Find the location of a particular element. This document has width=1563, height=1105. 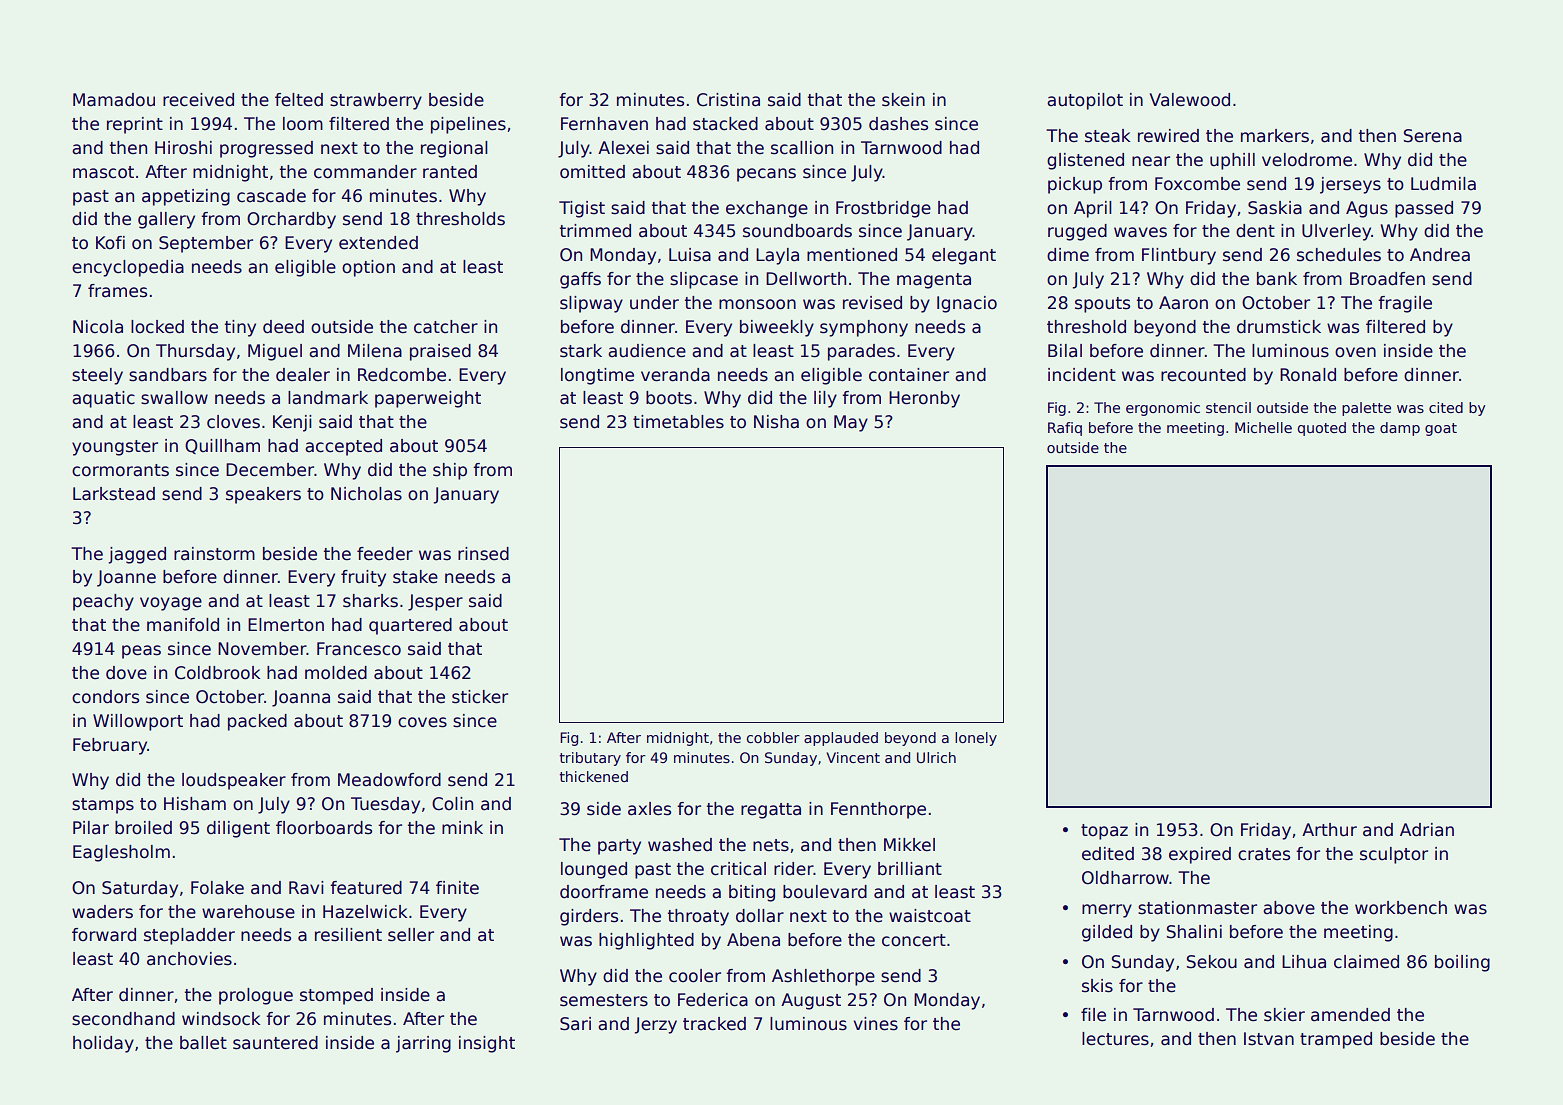

Michelle is located at coordinates (1263, 427).
